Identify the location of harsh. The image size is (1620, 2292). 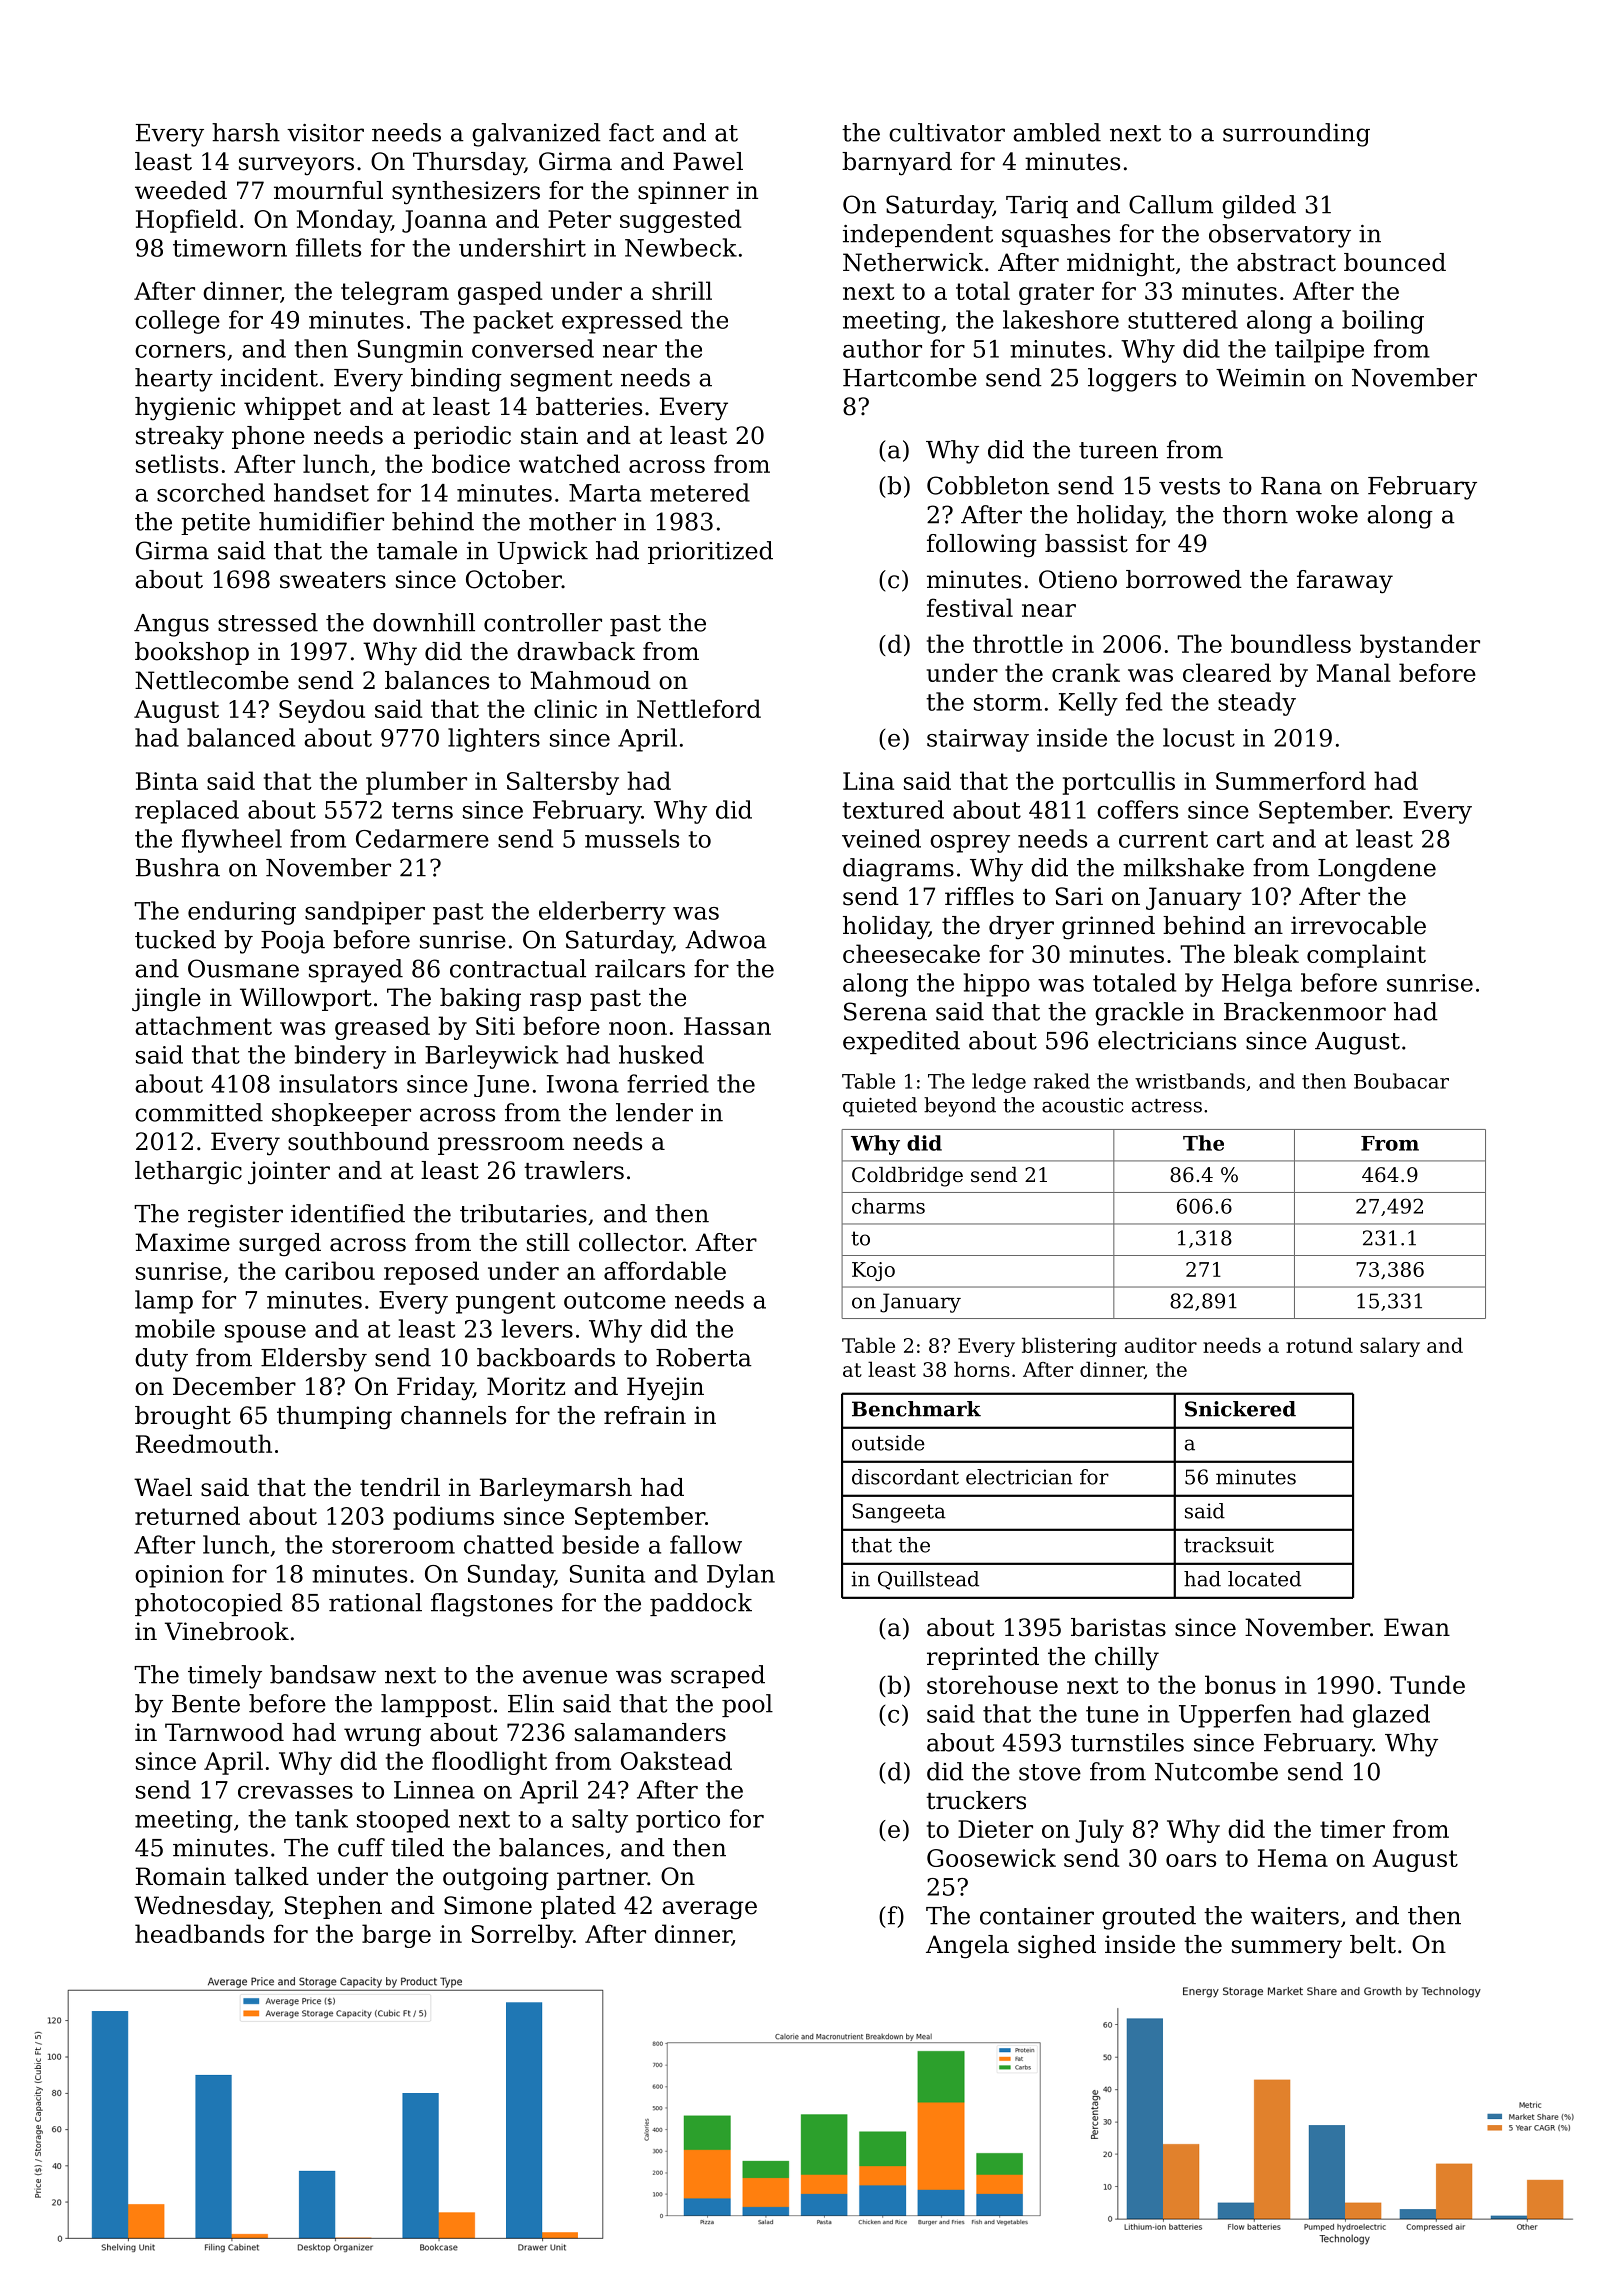
(246, 132).
